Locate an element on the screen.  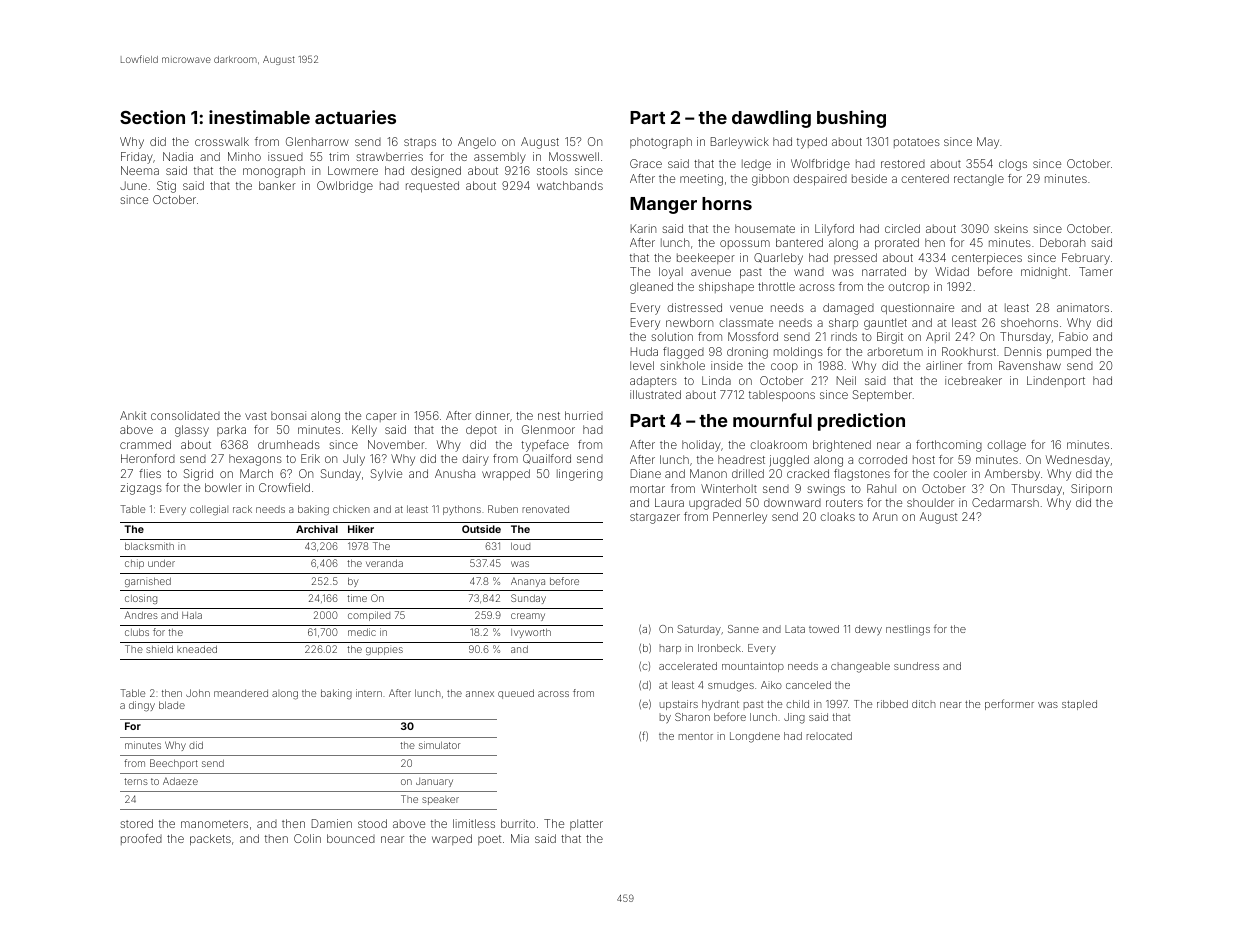
dewy is located at coordinates (868, 630).
